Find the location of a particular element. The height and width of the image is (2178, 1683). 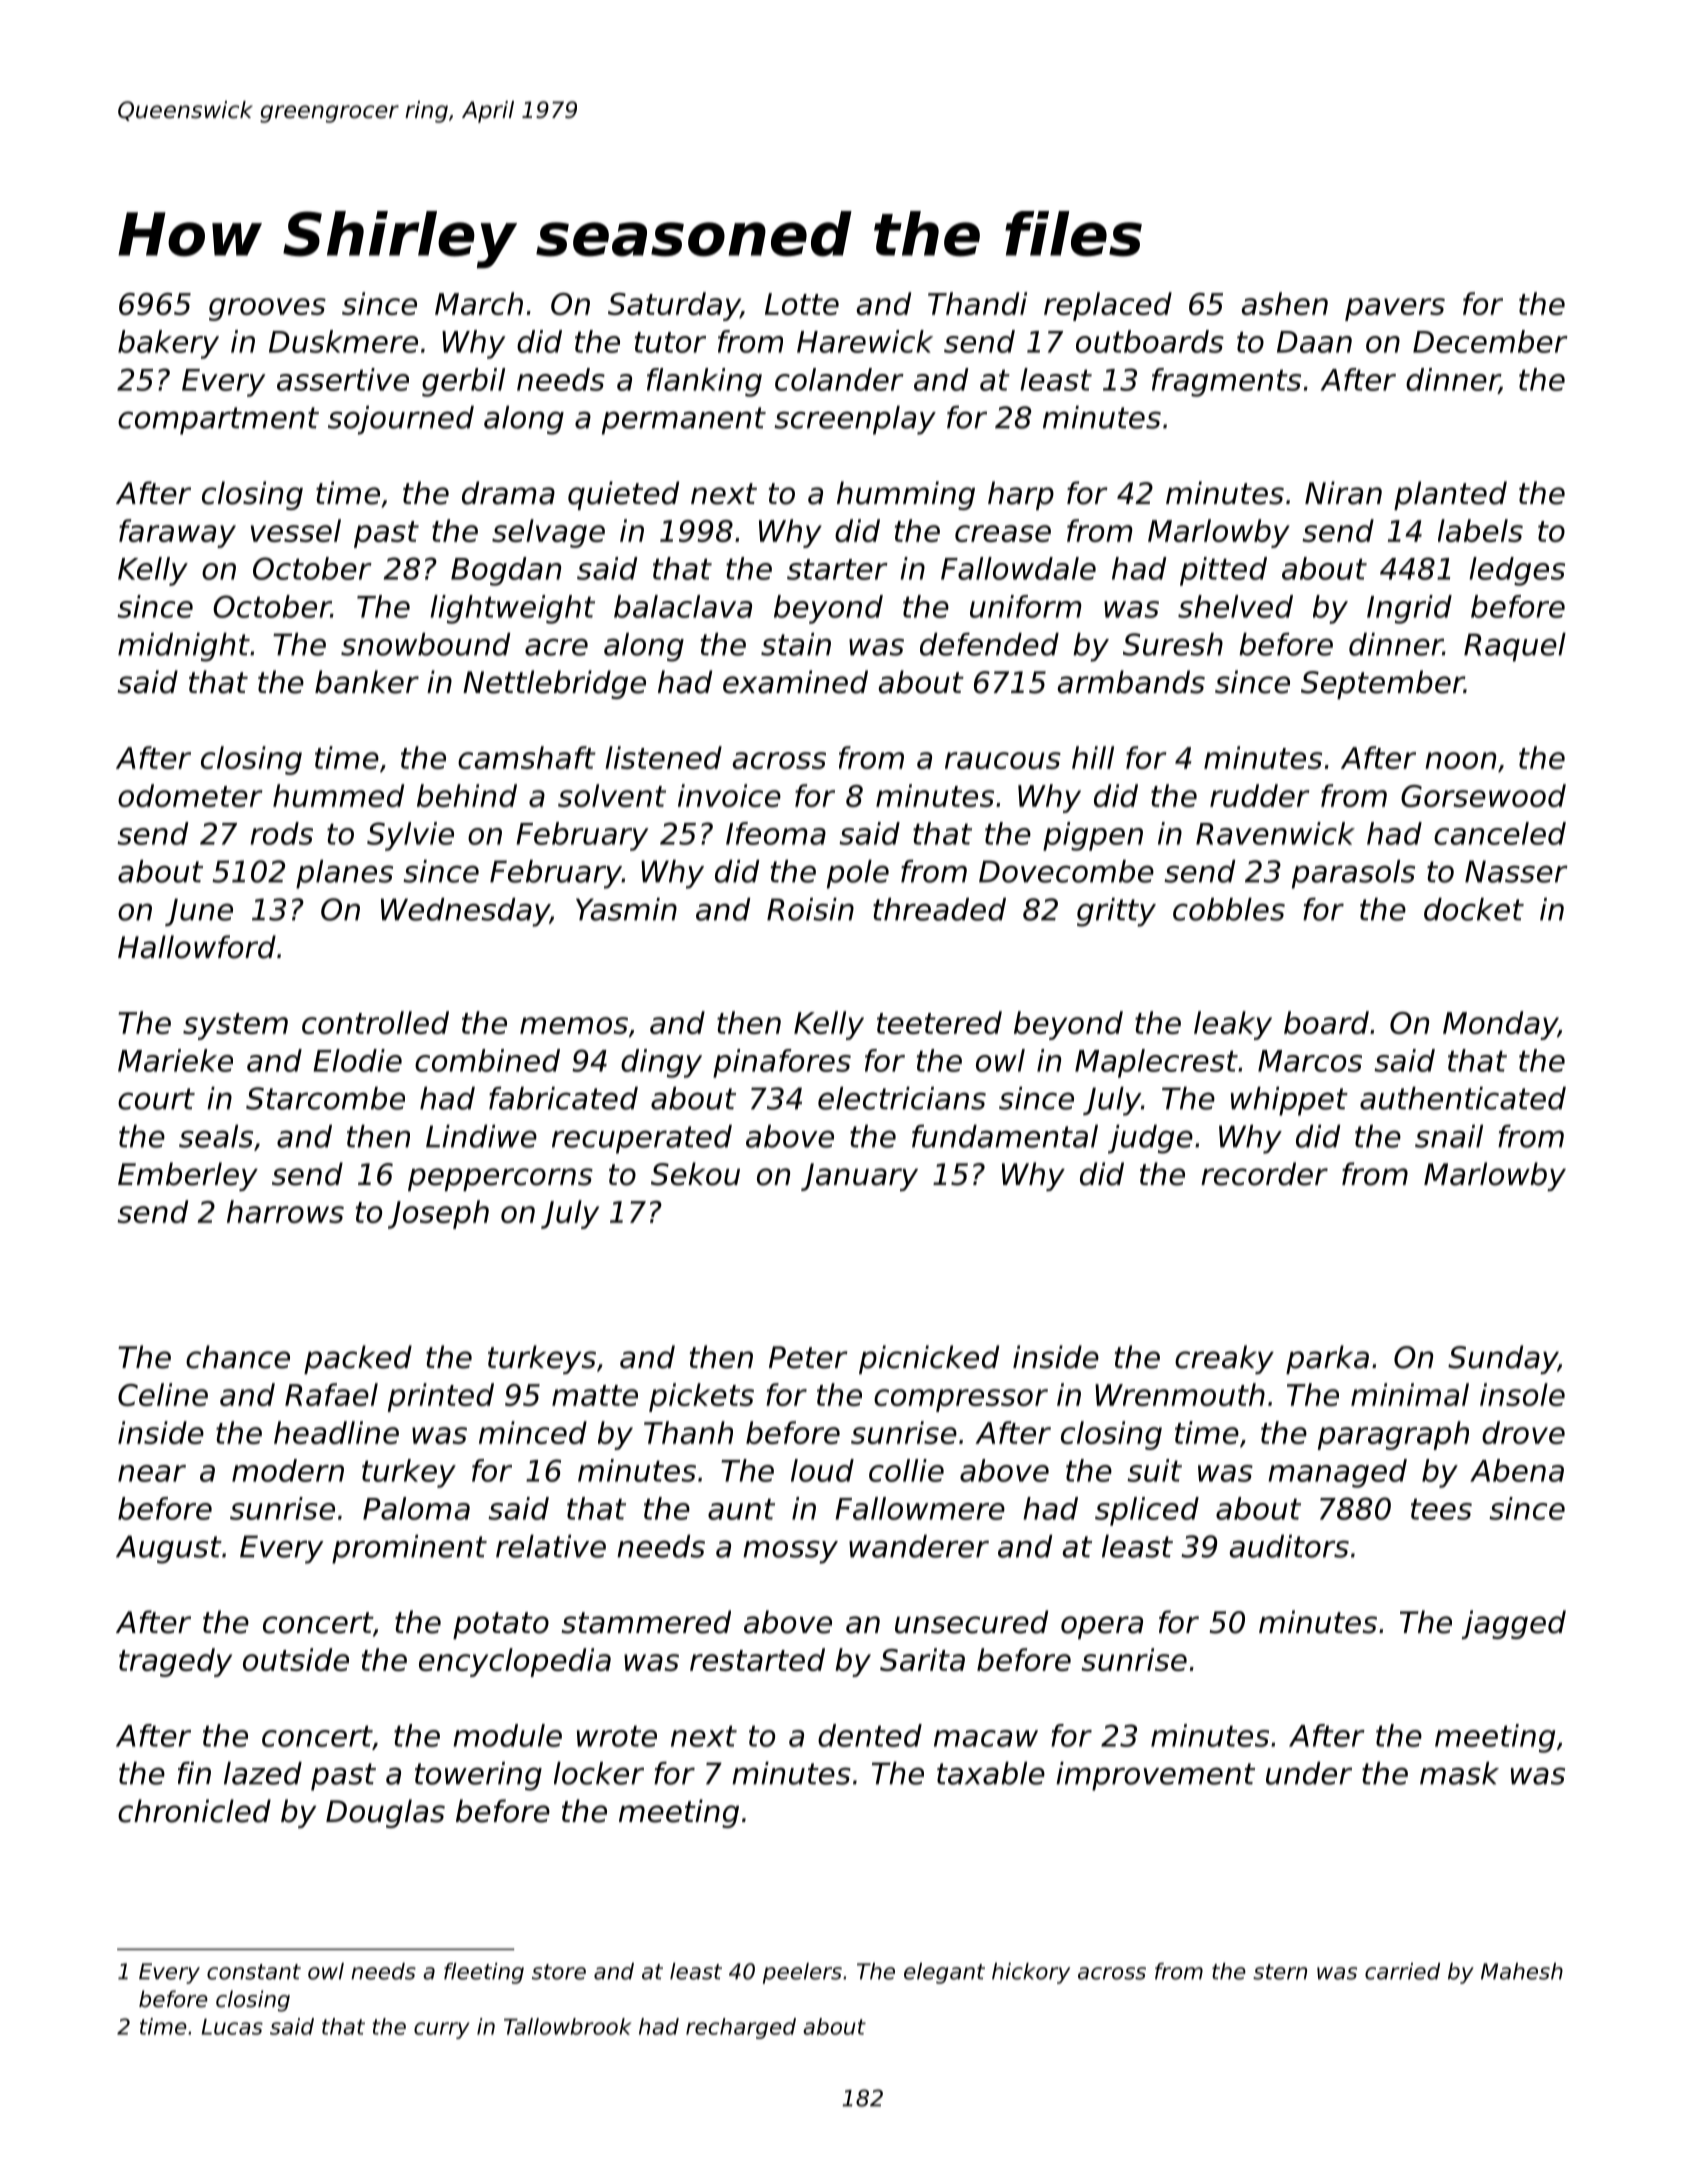

Saturday is located at coordinates (674, 306).
